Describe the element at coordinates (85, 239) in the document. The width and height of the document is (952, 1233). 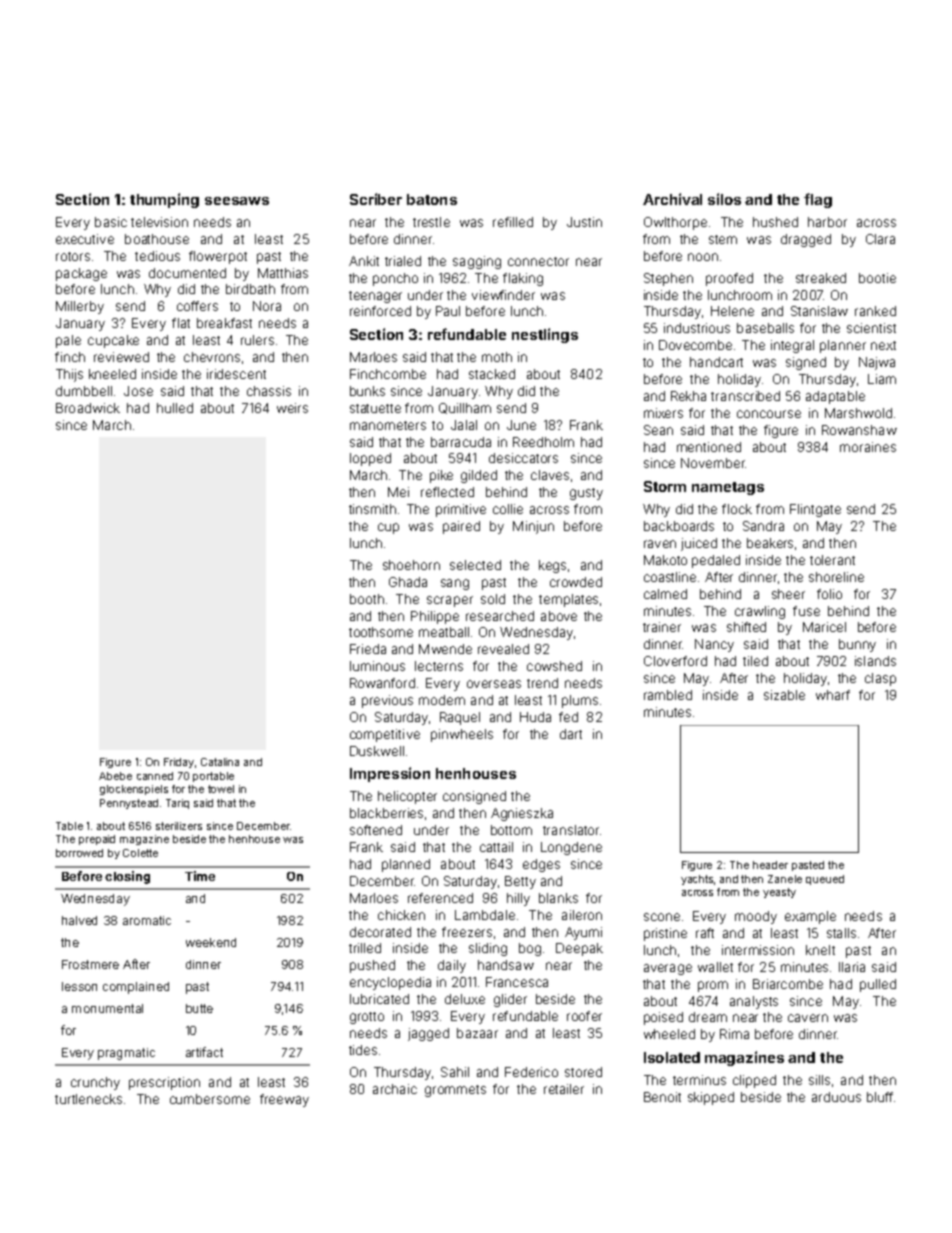
I see `executive` at that location.
